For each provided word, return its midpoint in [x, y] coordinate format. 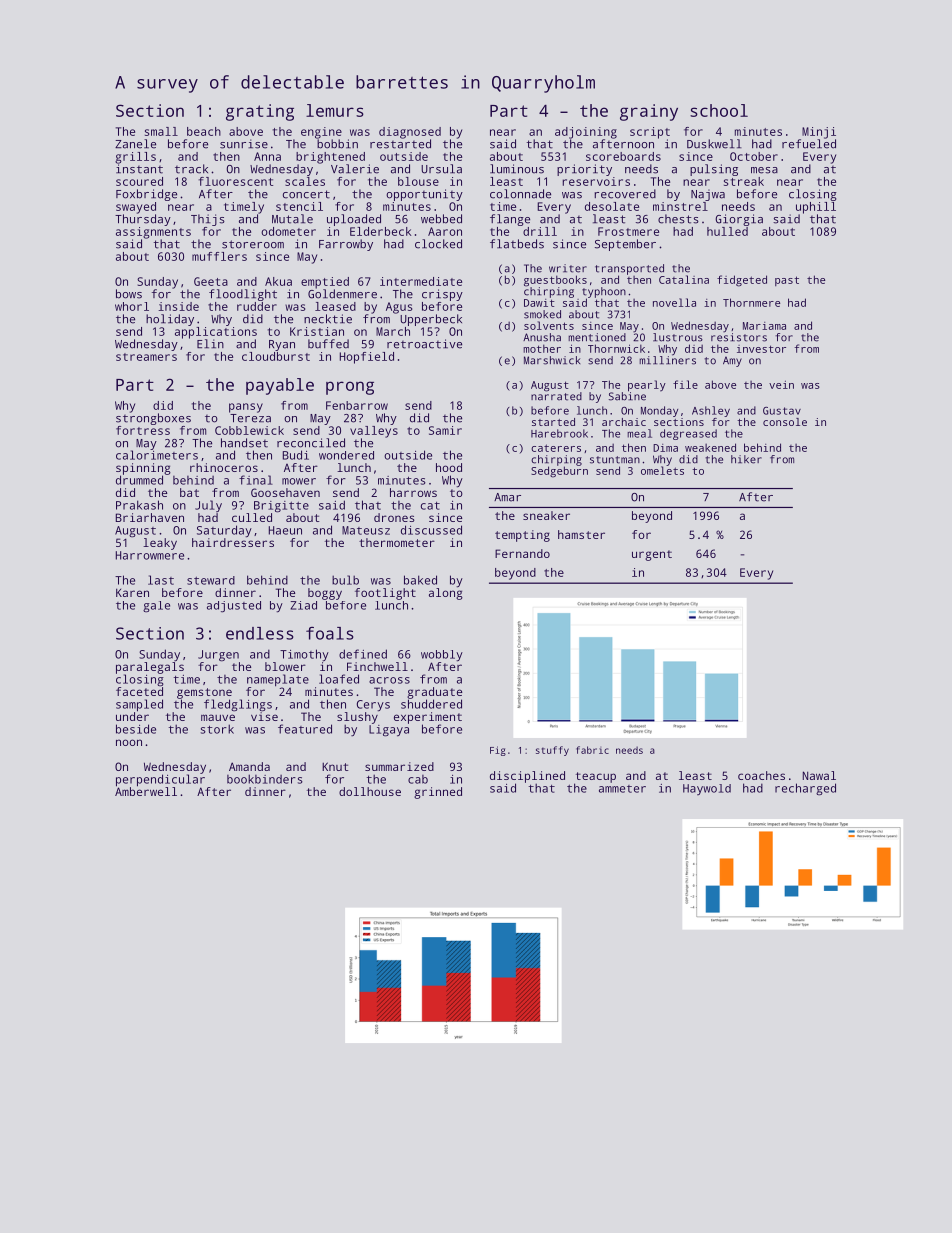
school [719, 110]
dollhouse [370, 791]
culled [252, 517]
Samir [445, 430]
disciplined [527, 777]
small [161, 131]
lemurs [335, 110]
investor [761, 349]
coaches [761, 775]
